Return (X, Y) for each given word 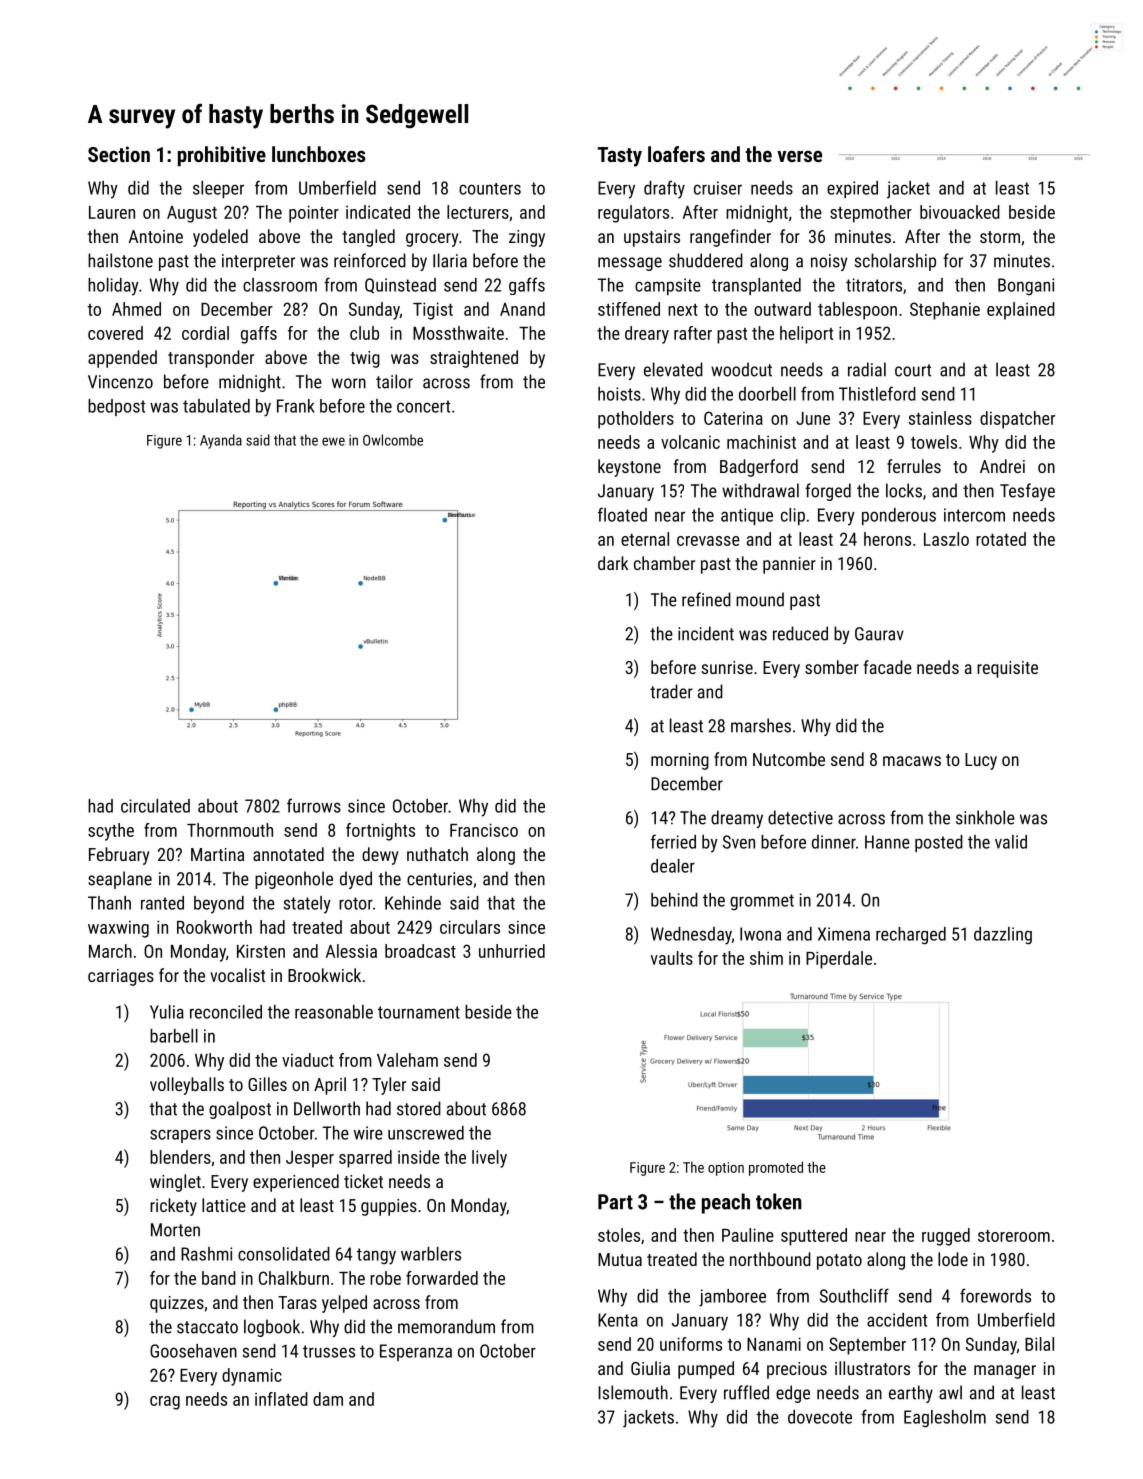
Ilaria (450, 260)
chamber (664, 563)
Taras (297, 1302)
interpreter (258, 262)
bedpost (116, 407)
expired (852, 189)
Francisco (484, 830)
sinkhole (985, 817)
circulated (155, 806)
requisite (1007, 669)
